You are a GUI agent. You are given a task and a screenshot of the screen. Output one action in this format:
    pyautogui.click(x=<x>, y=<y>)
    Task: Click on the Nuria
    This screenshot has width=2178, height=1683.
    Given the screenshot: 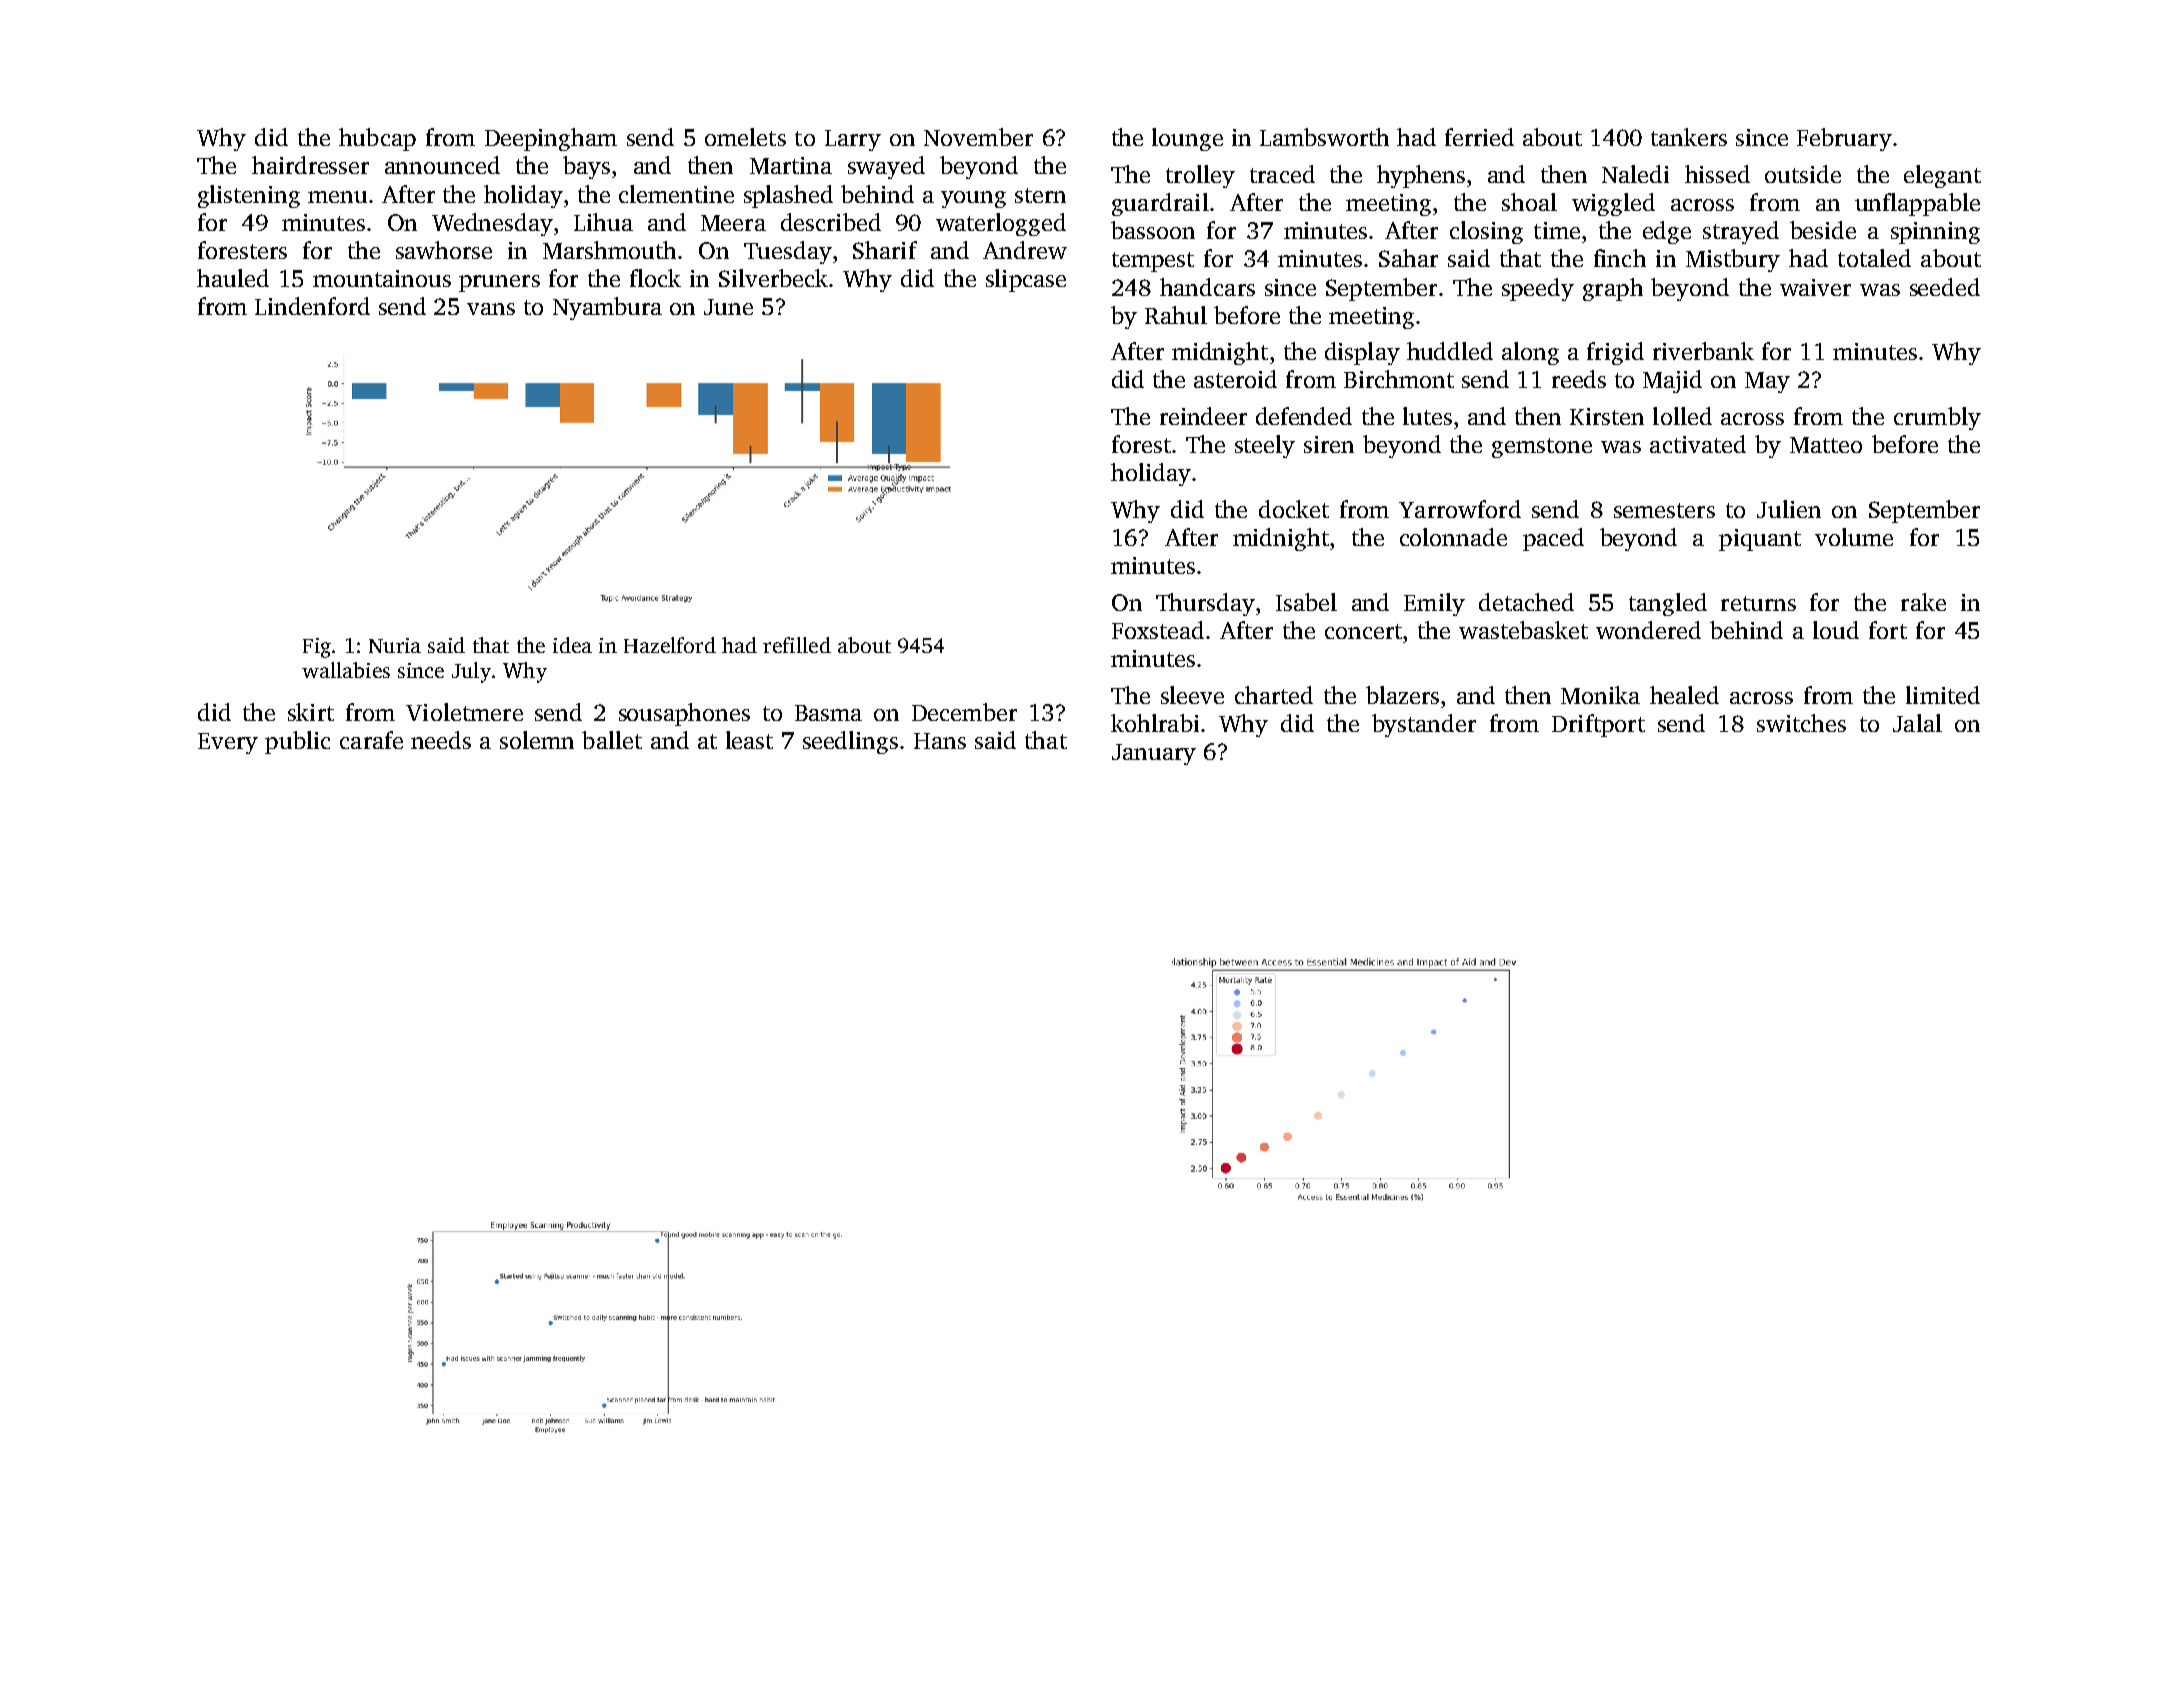 What is the action you would take?
    pyautogui.click(x=395, y=645)
